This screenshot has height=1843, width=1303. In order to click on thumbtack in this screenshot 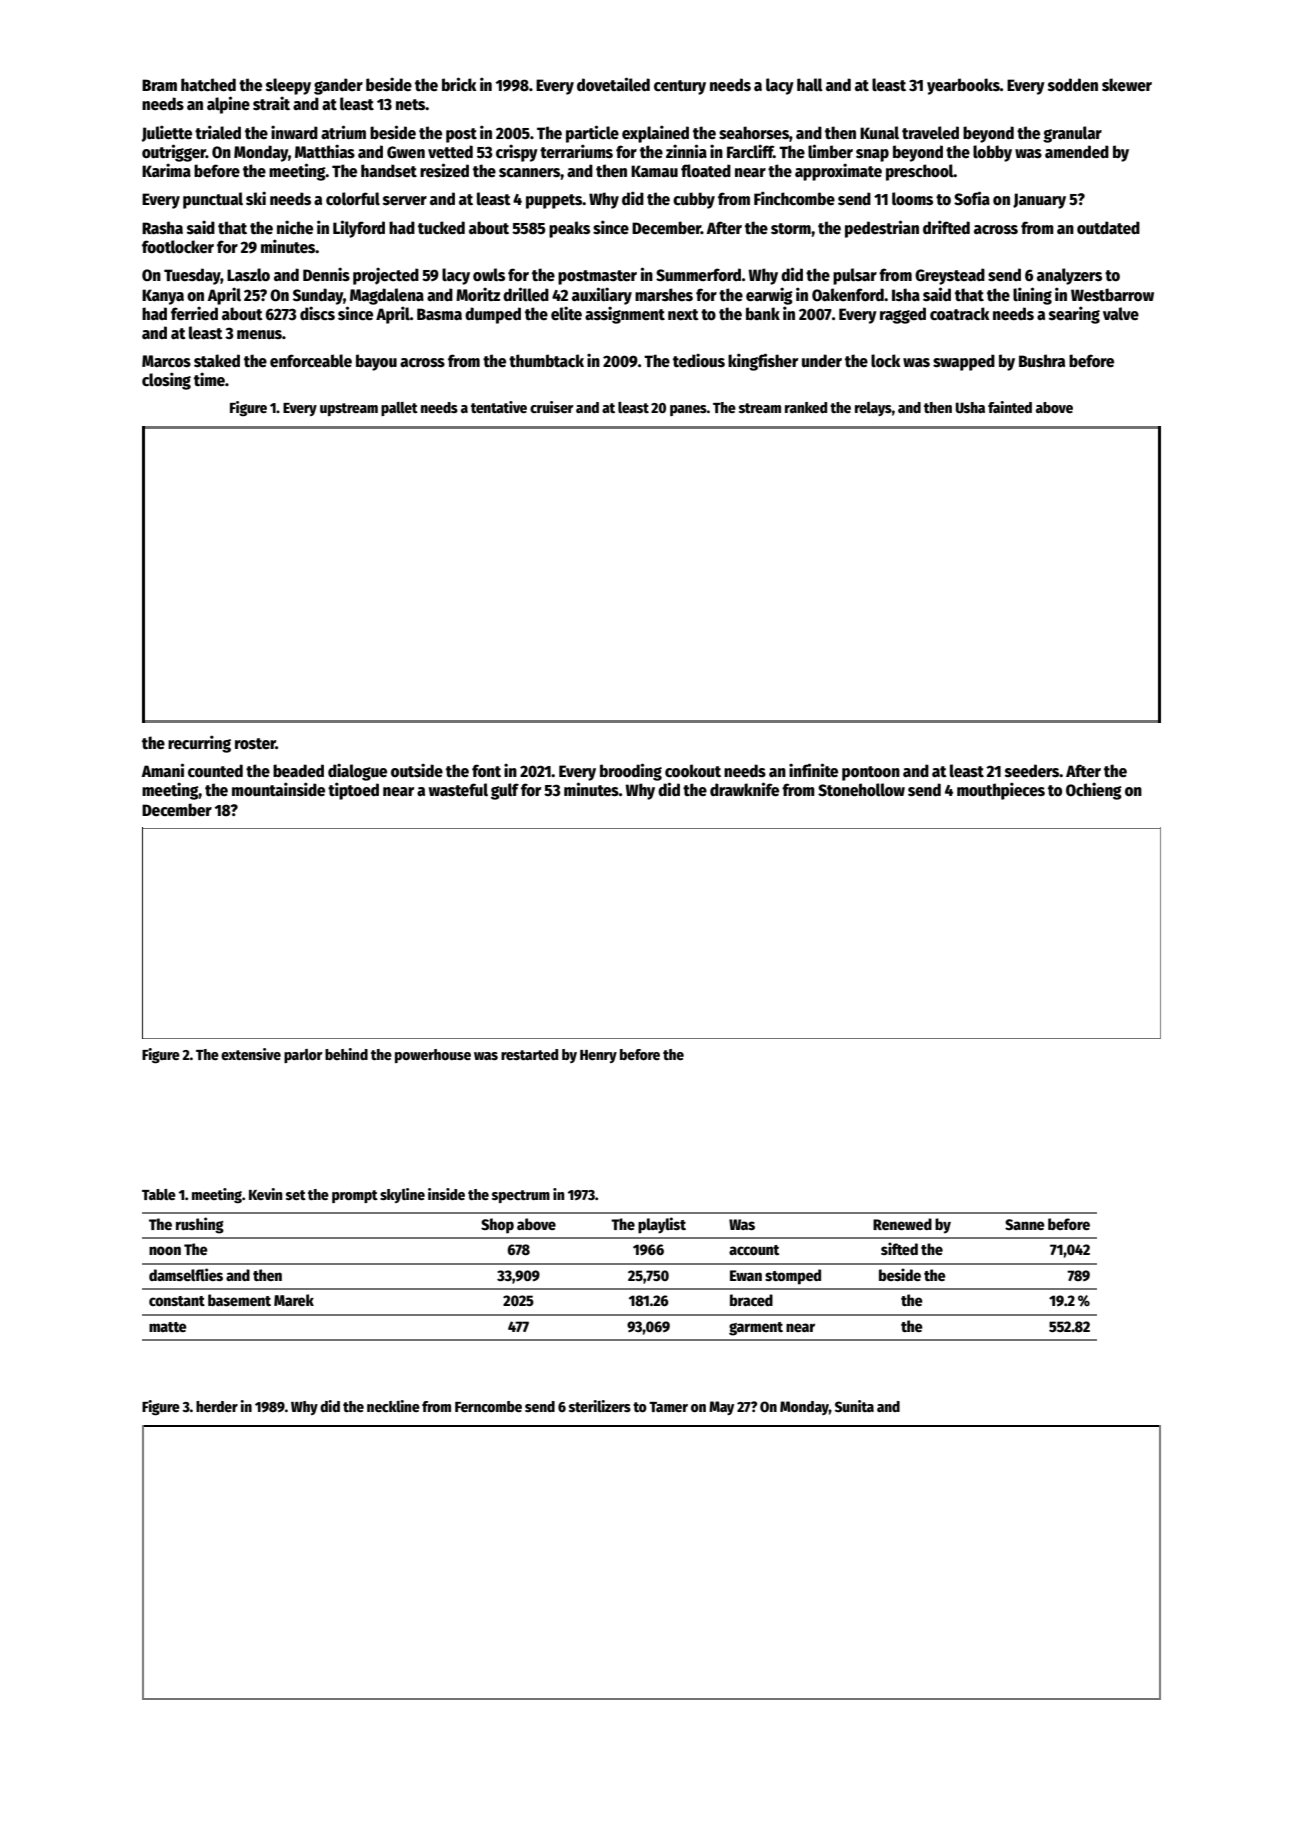, I will do `click(546, 361)`.
